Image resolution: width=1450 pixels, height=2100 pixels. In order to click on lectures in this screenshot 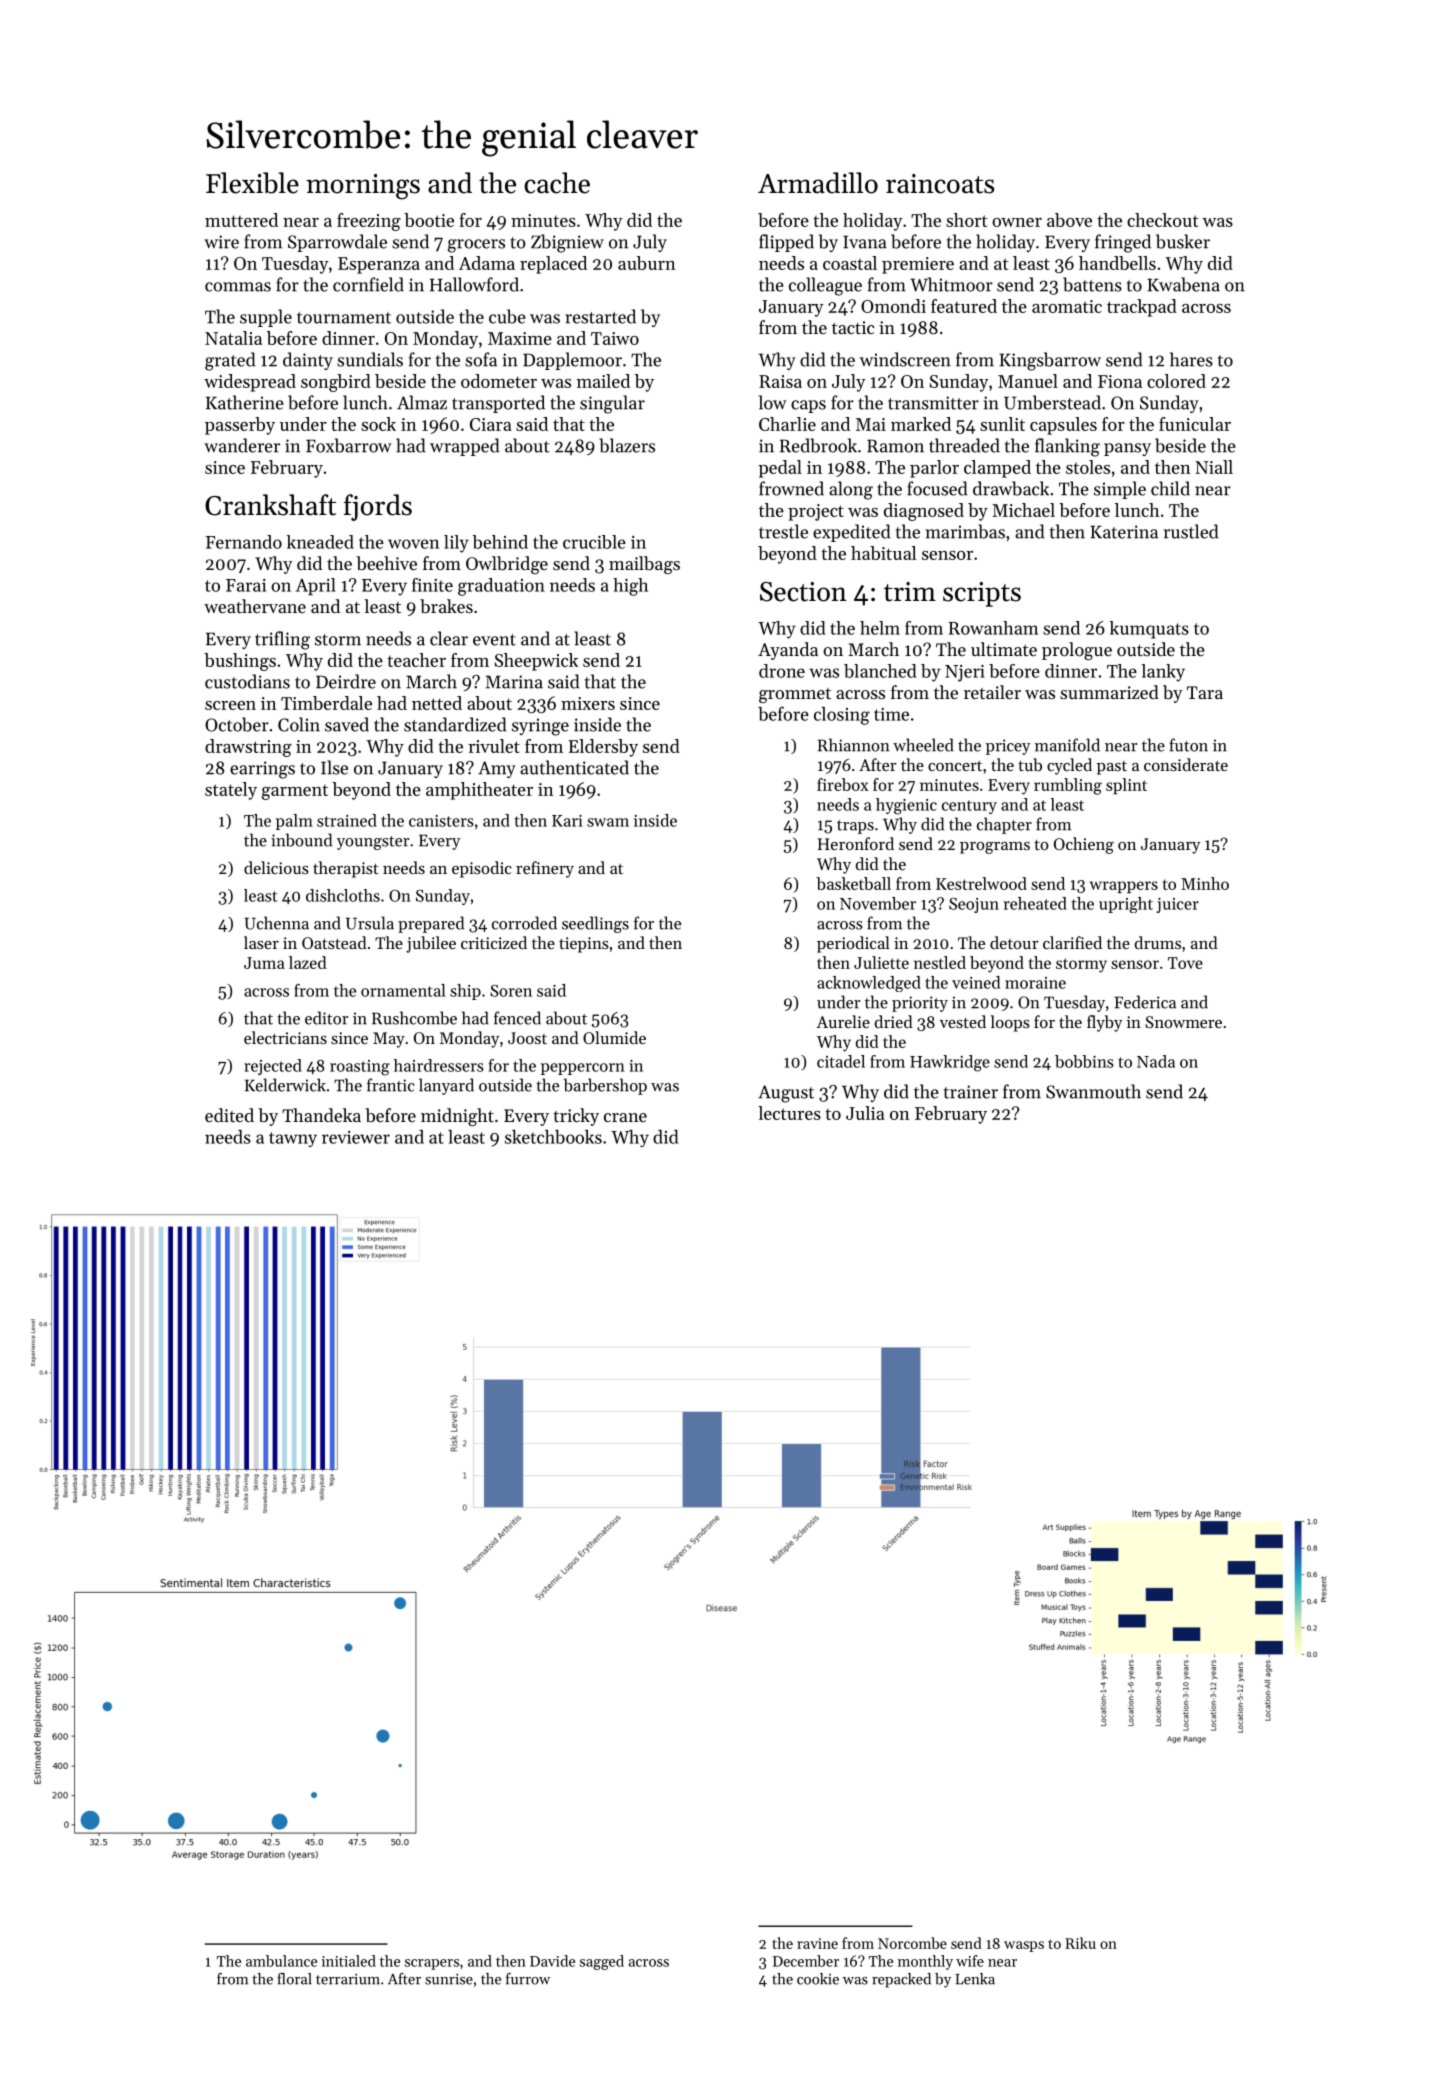, I will do `click(789, 1113)`.
